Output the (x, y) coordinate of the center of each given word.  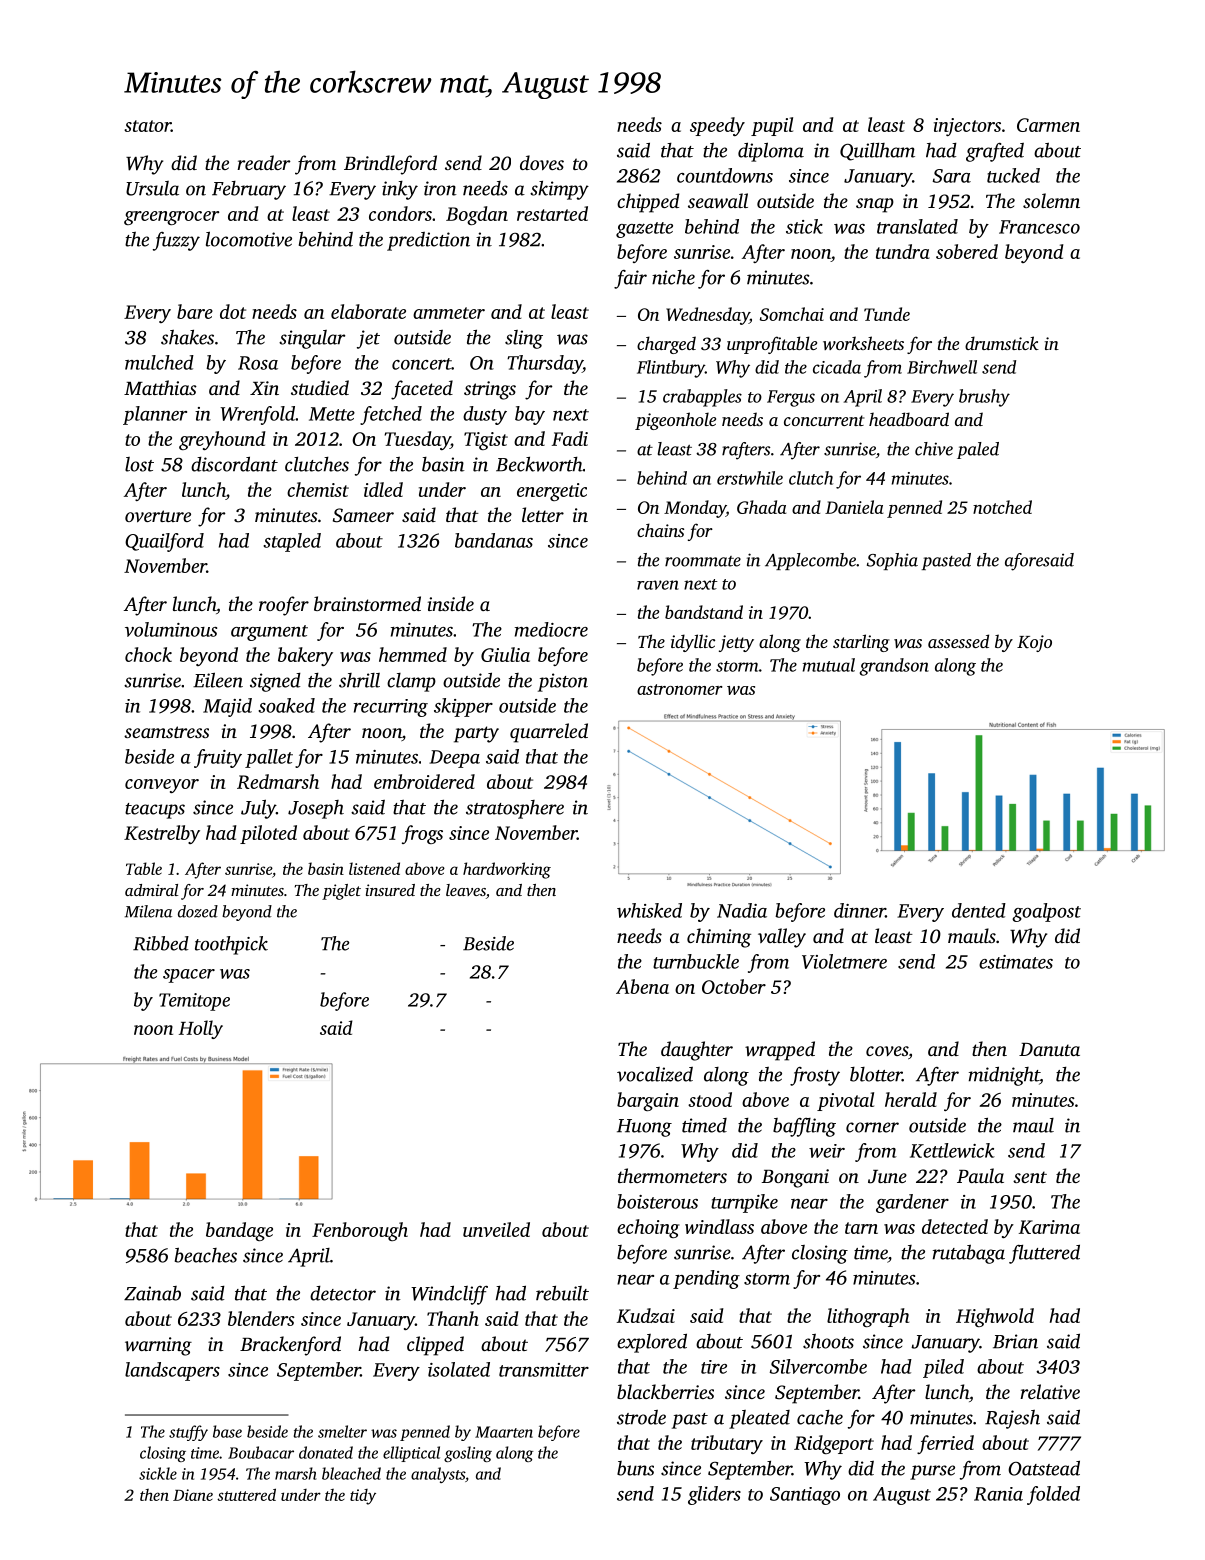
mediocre (551, 629)
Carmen (1048, 125)
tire (714, 1367)
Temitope (194, 1002)
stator (147, 126)
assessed (958, 641)
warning (158, 1346)
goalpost (1046, 912)
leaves (466, 890)
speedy (717, 126)
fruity (218, 758)
